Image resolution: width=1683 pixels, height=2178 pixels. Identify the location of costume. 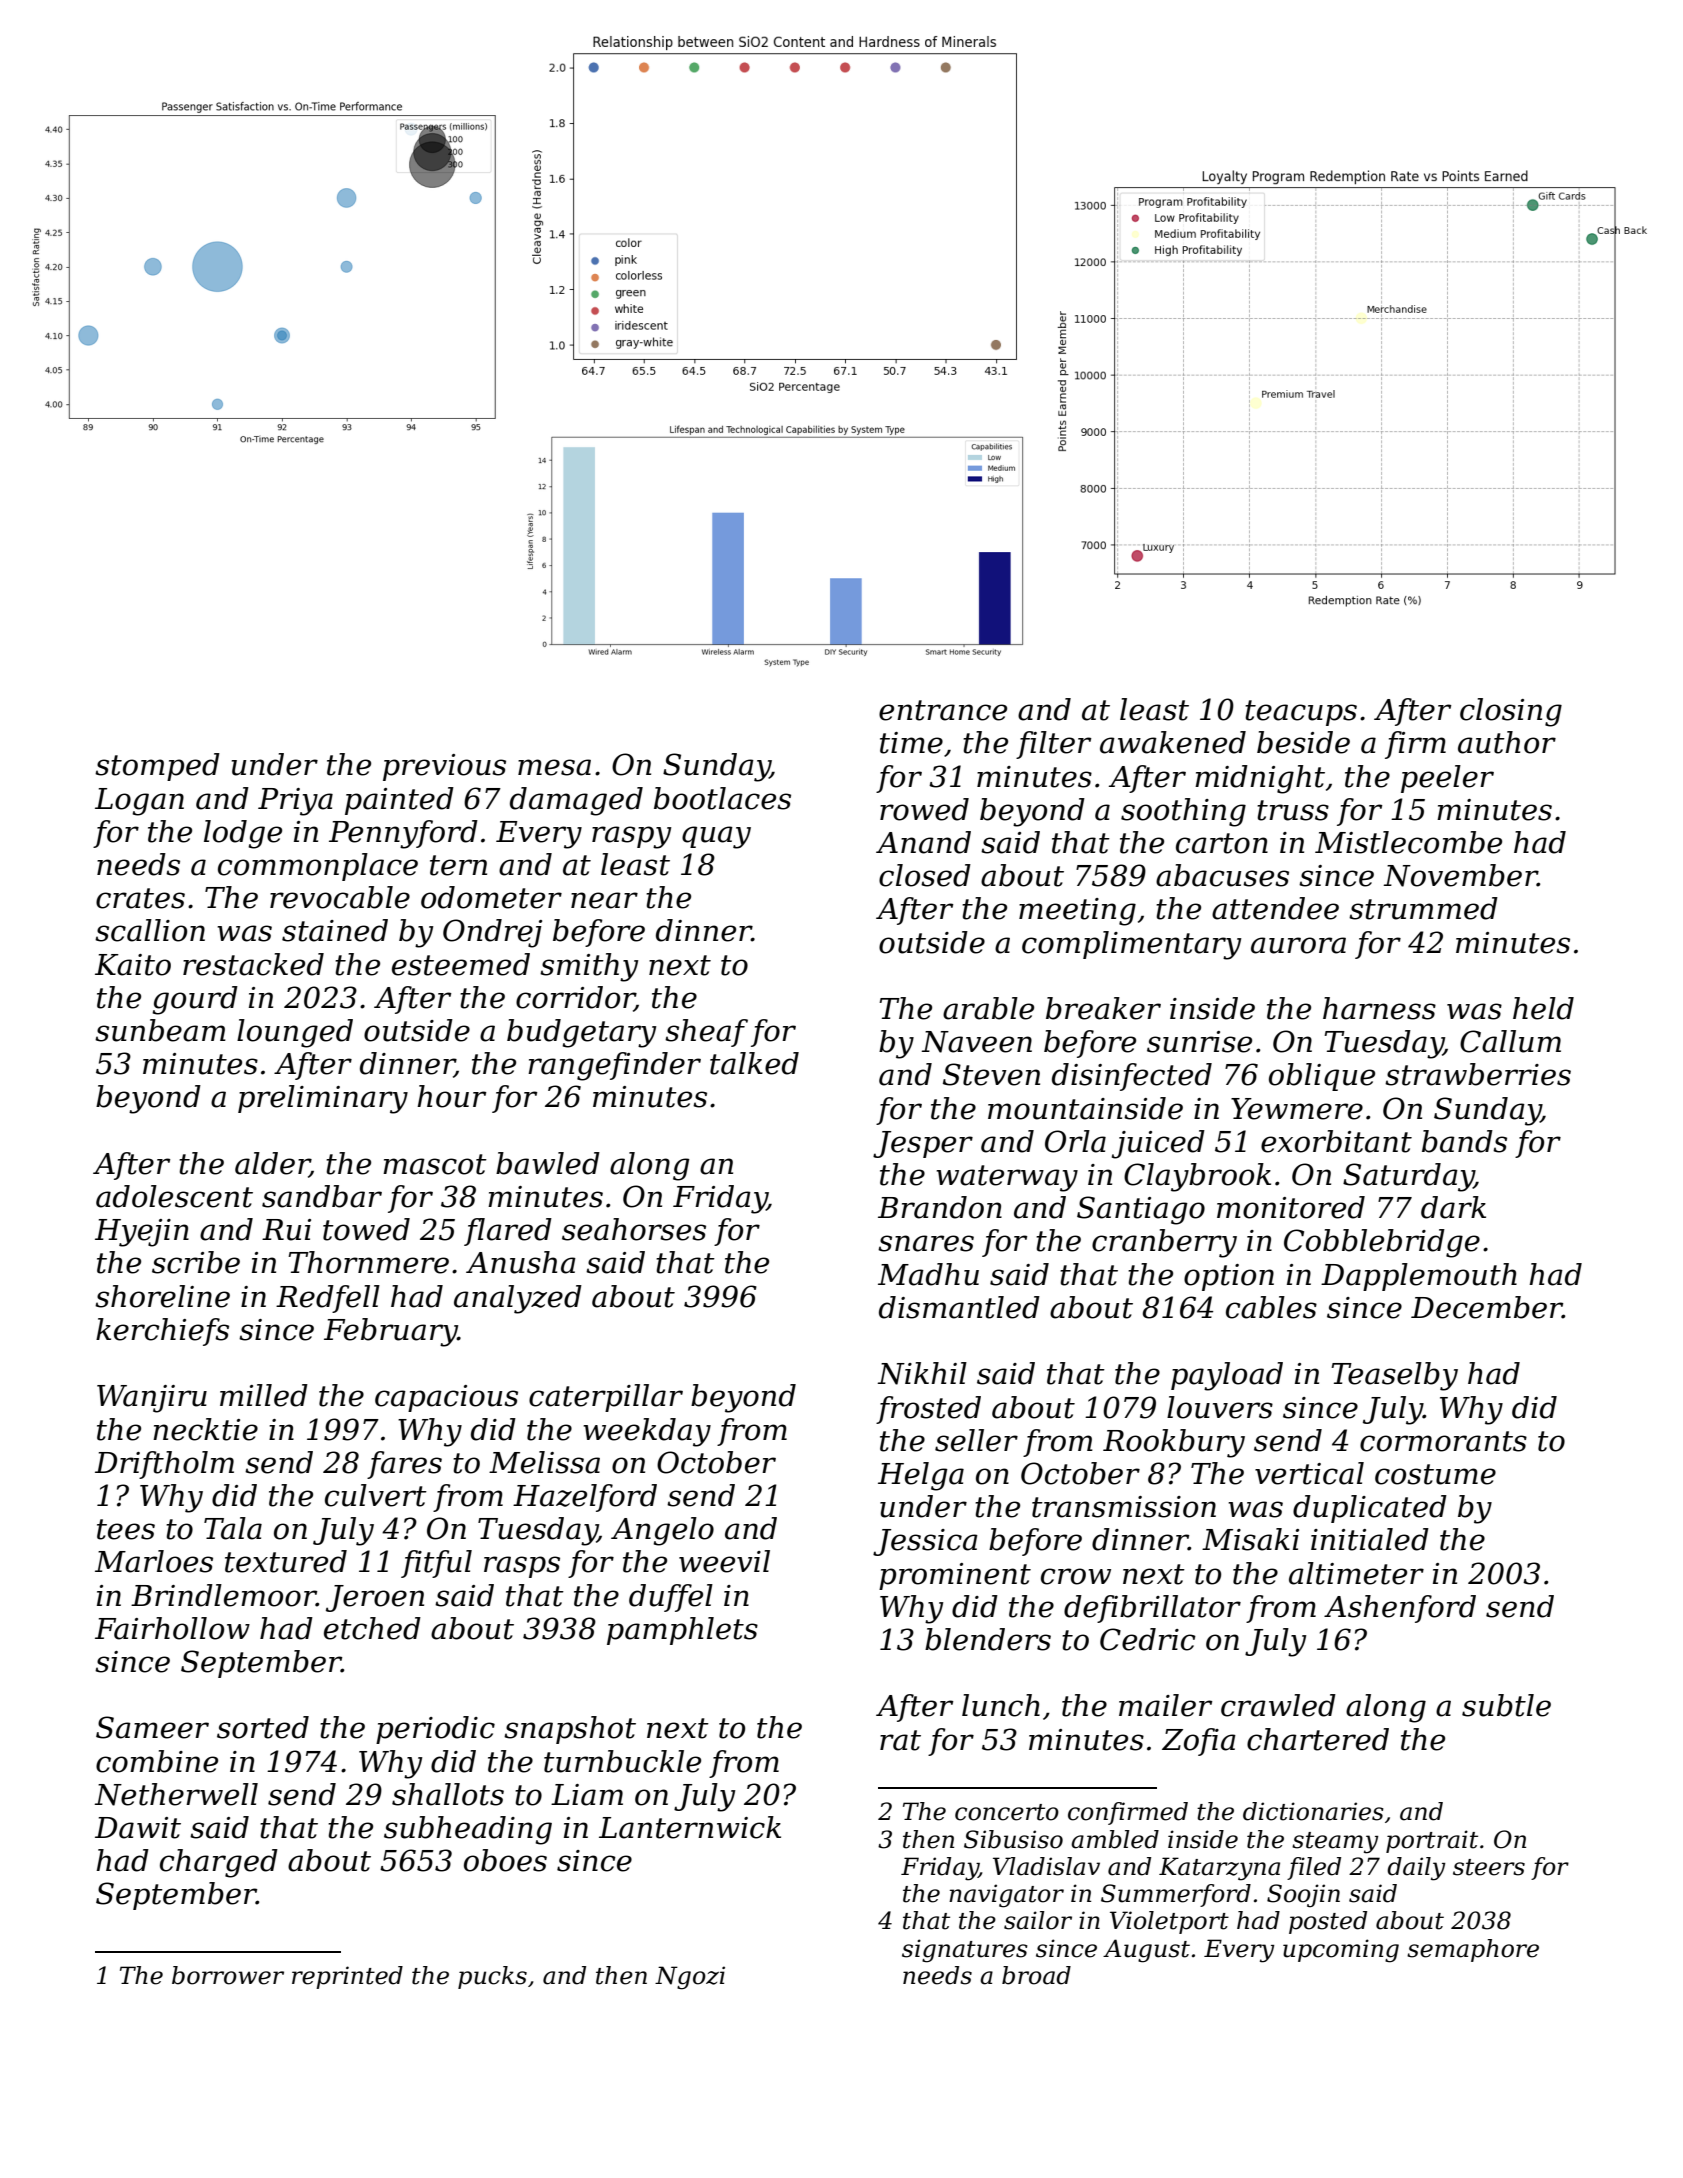
(1435, 1474).
